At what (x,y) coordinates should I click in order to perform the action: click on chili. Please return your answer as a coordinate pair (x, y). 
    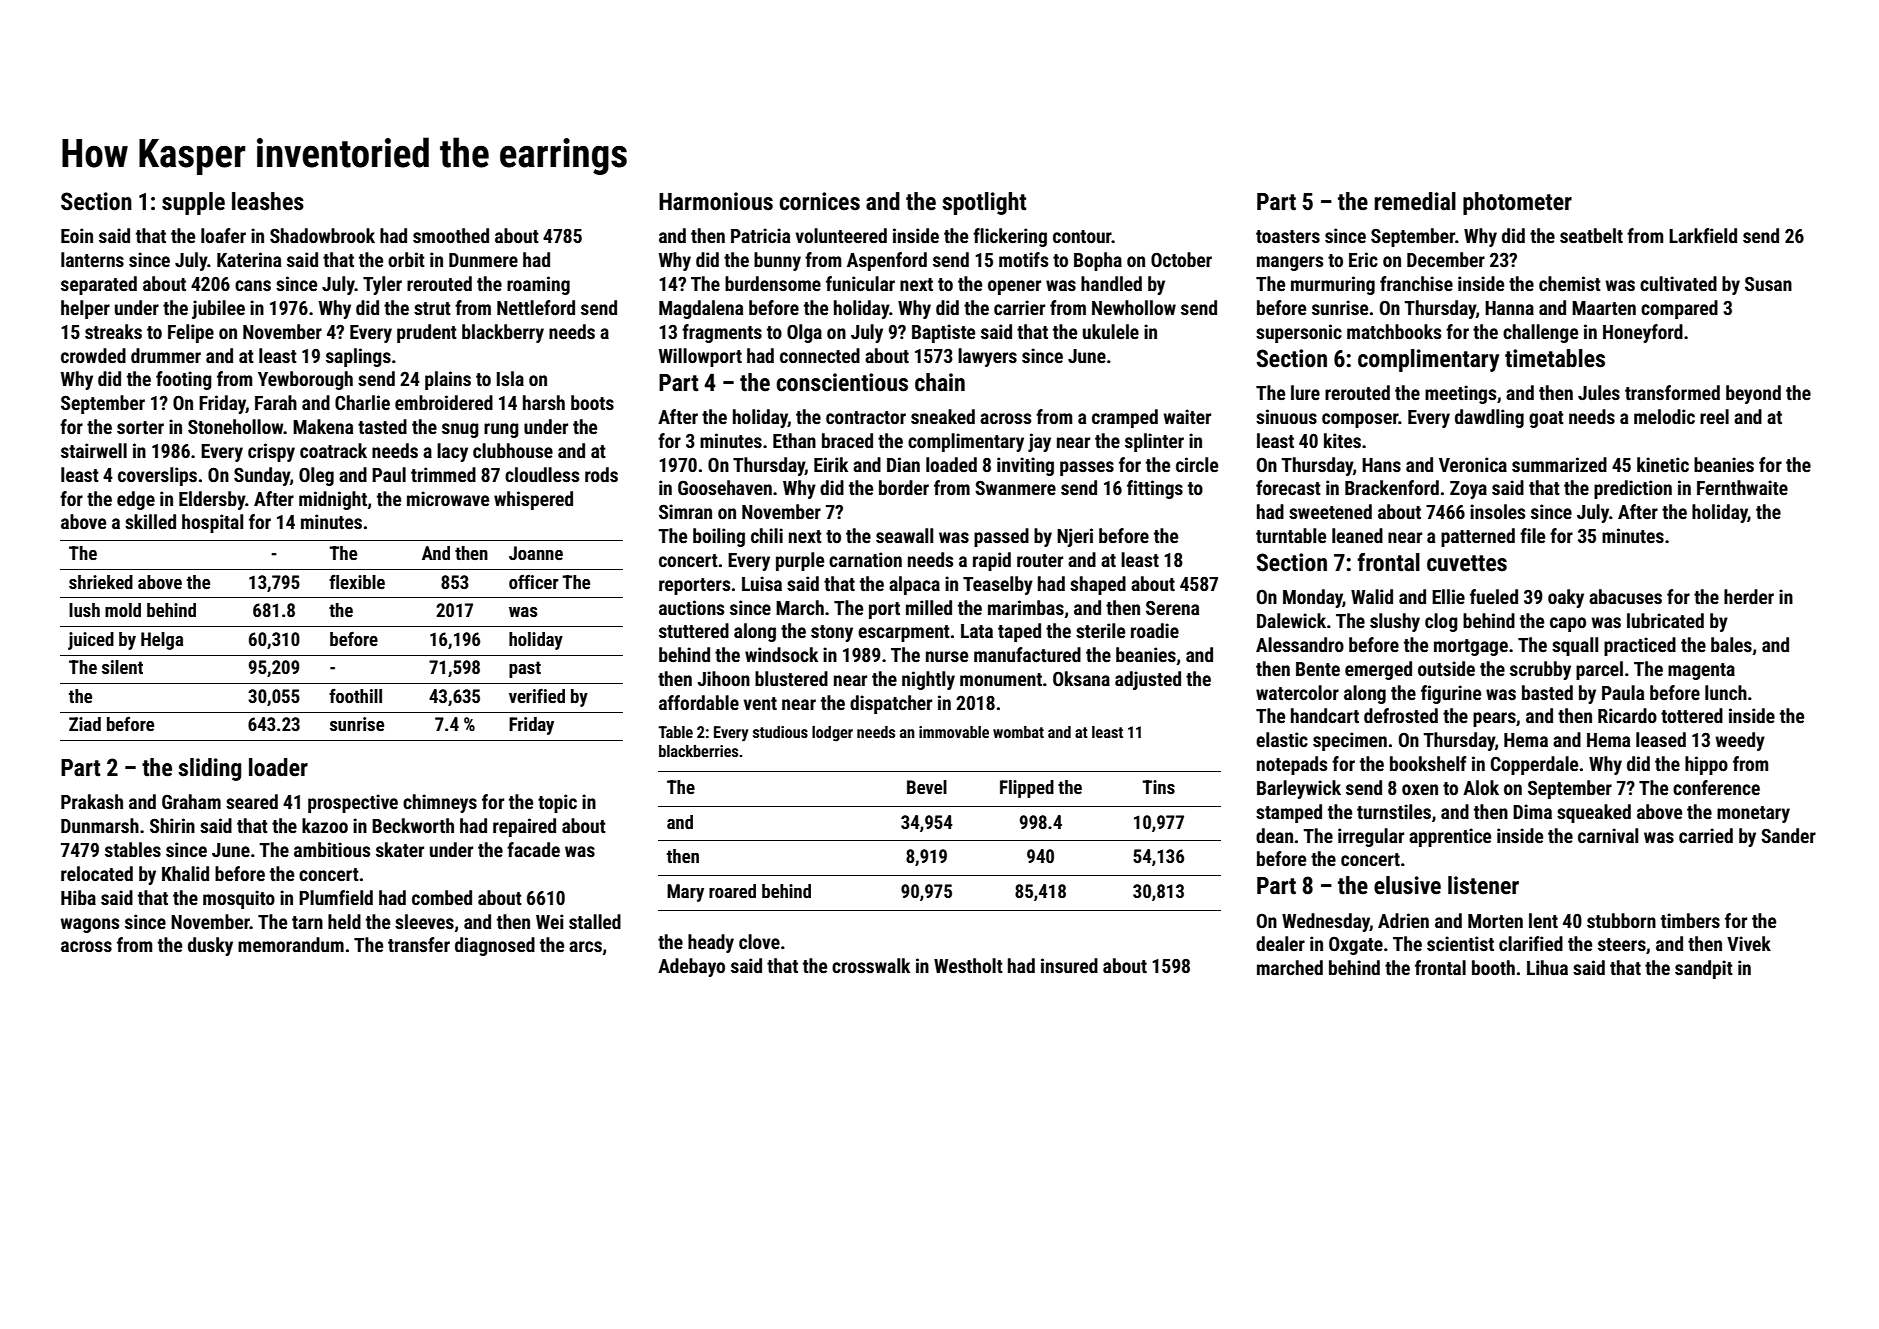
    Looking at the image, I should click on (767, 535).
